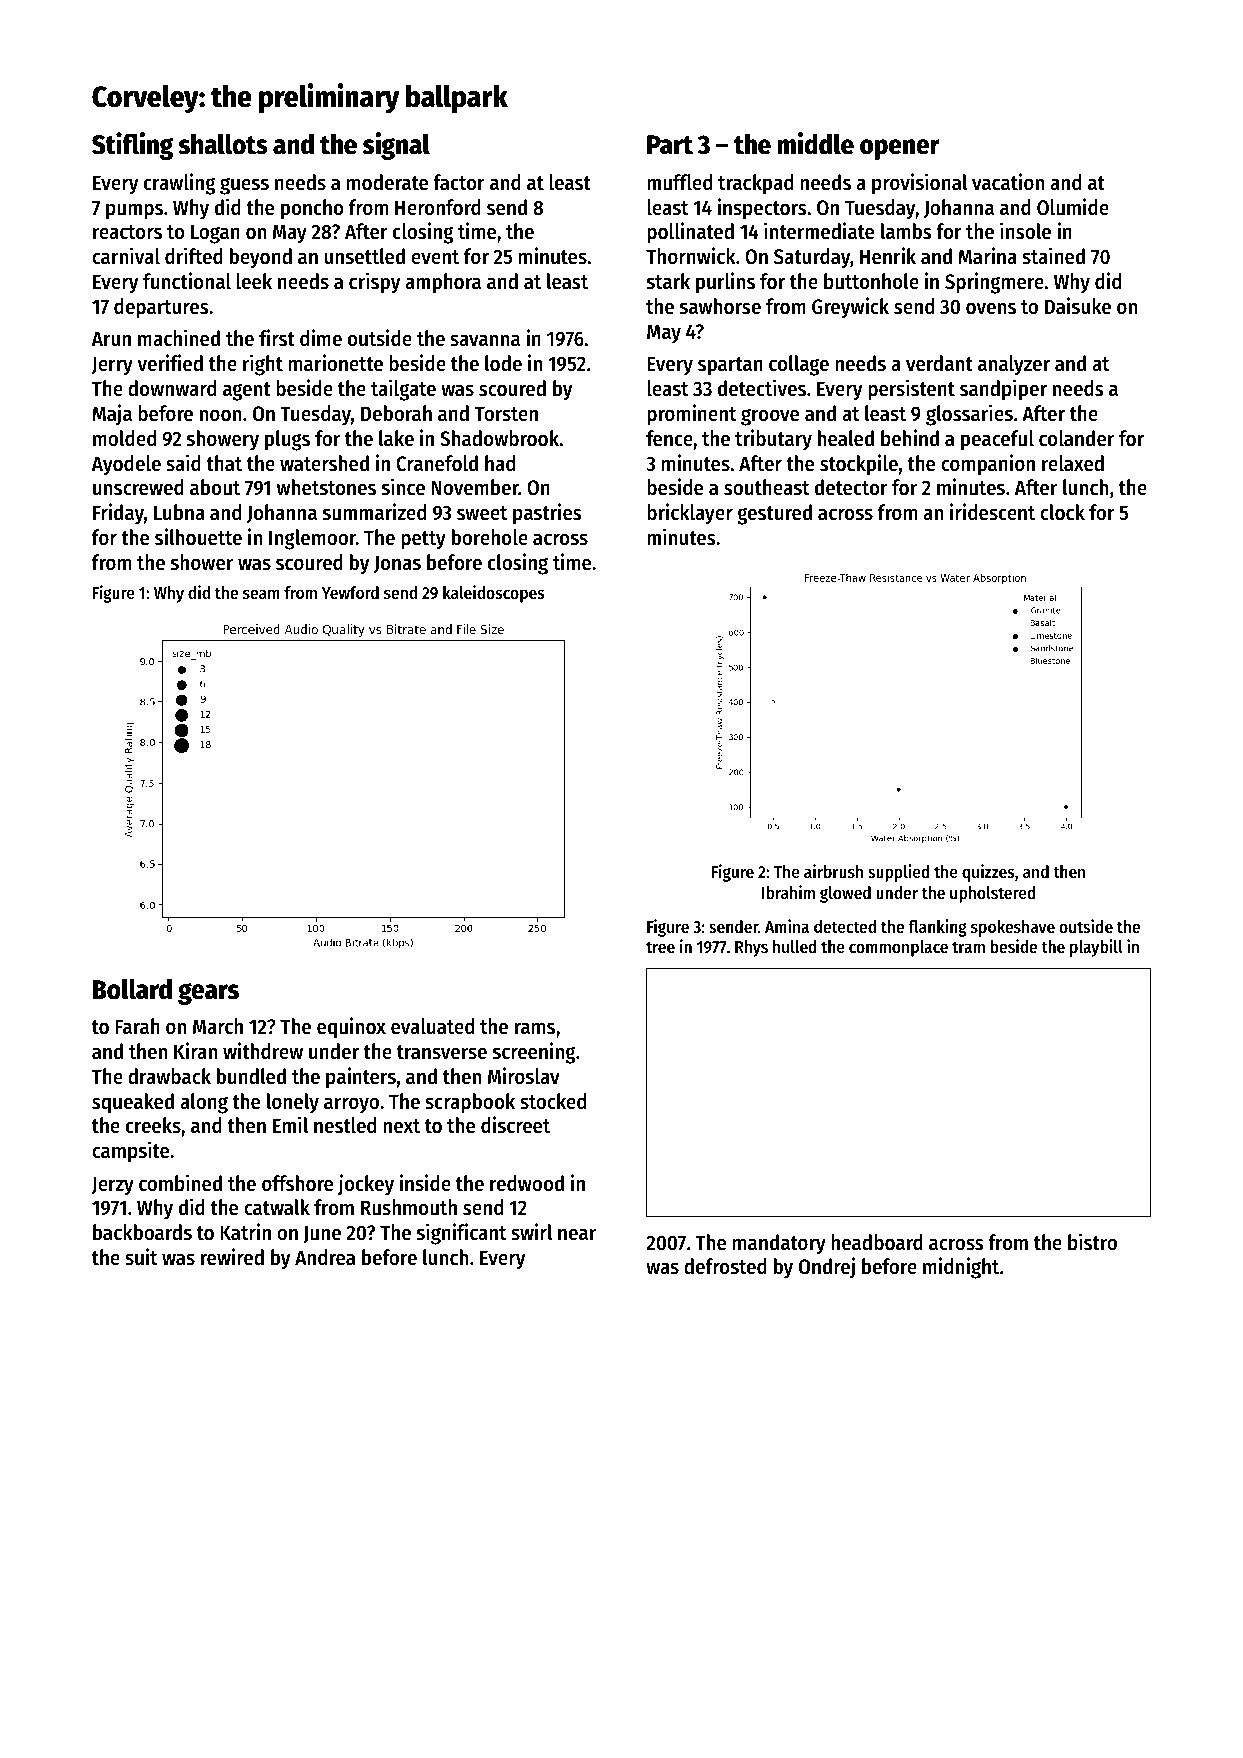 This screenshot has width=1243, height=1758. What do you see at coordinates (815, 143) in the screenshot?
I see `middle` at bounding box center [815, 143].
